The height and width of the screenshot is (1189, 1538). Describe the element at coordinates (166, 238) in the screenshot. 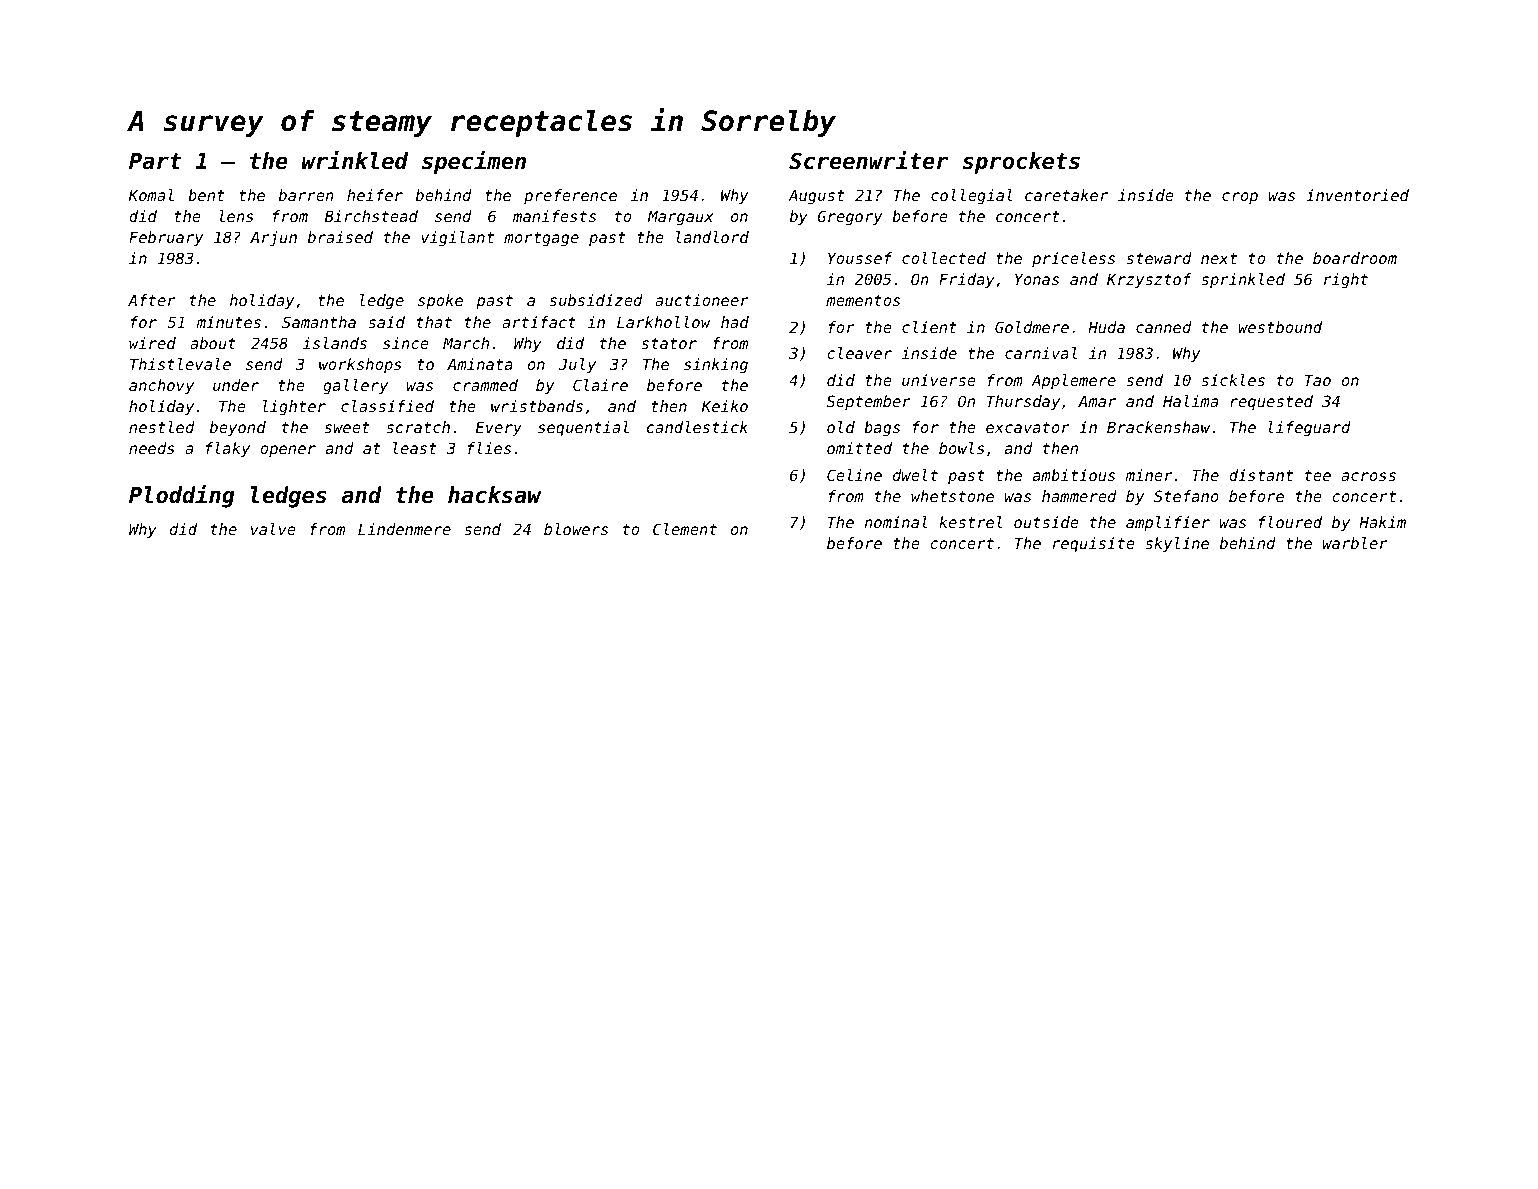

I see `February` at that location.
